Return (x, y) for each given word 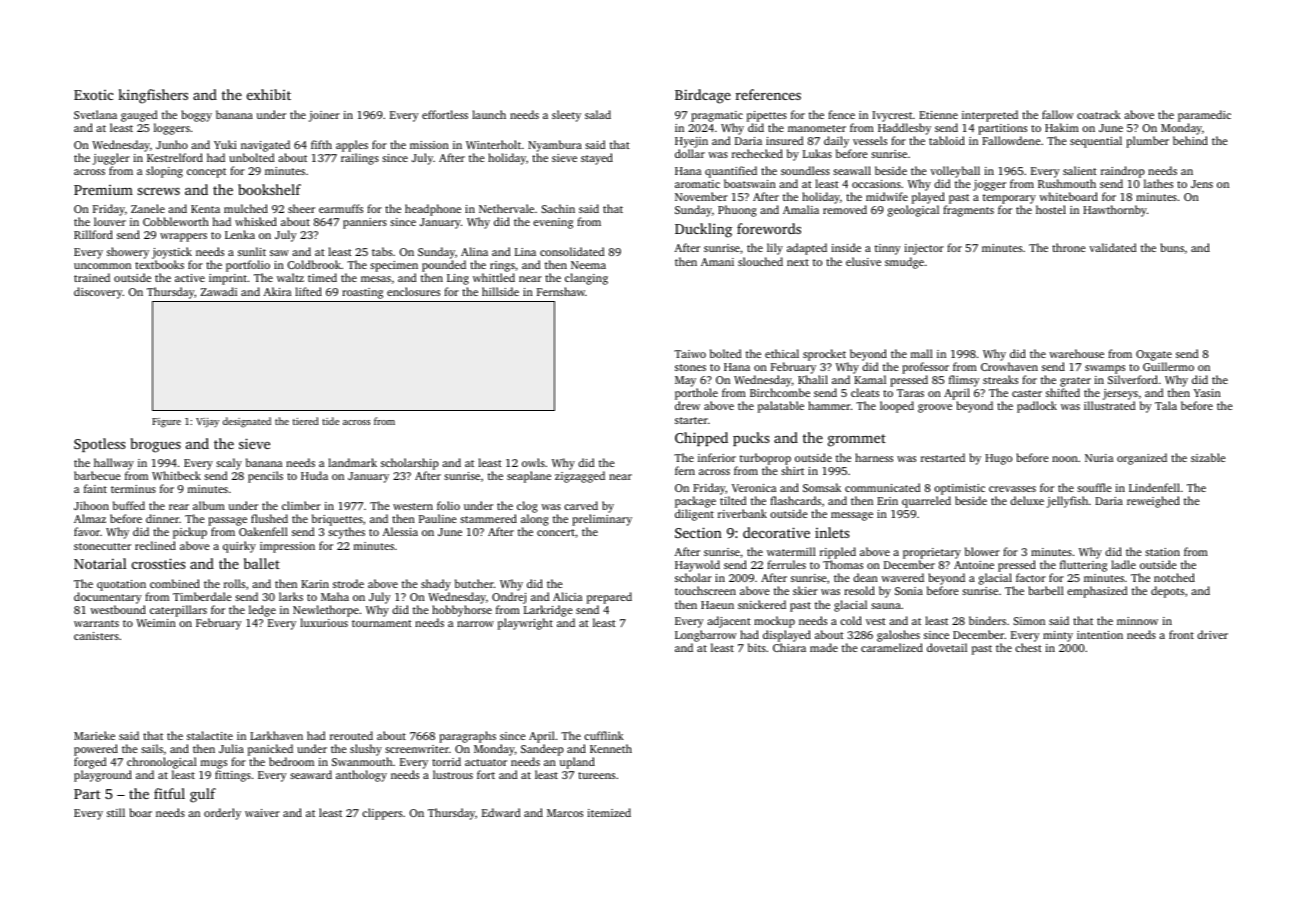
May (685, 381)
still (116, 812)
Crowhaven (1009, 366)
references (768, 94)
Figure (166, 423)
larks (291, 596)
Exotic (93, 95)
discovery (98, 293)
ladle (1123, 564)
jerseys (1120, 394)
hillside (500, 291)
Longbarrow (705, 636)
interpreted (990, 116)
